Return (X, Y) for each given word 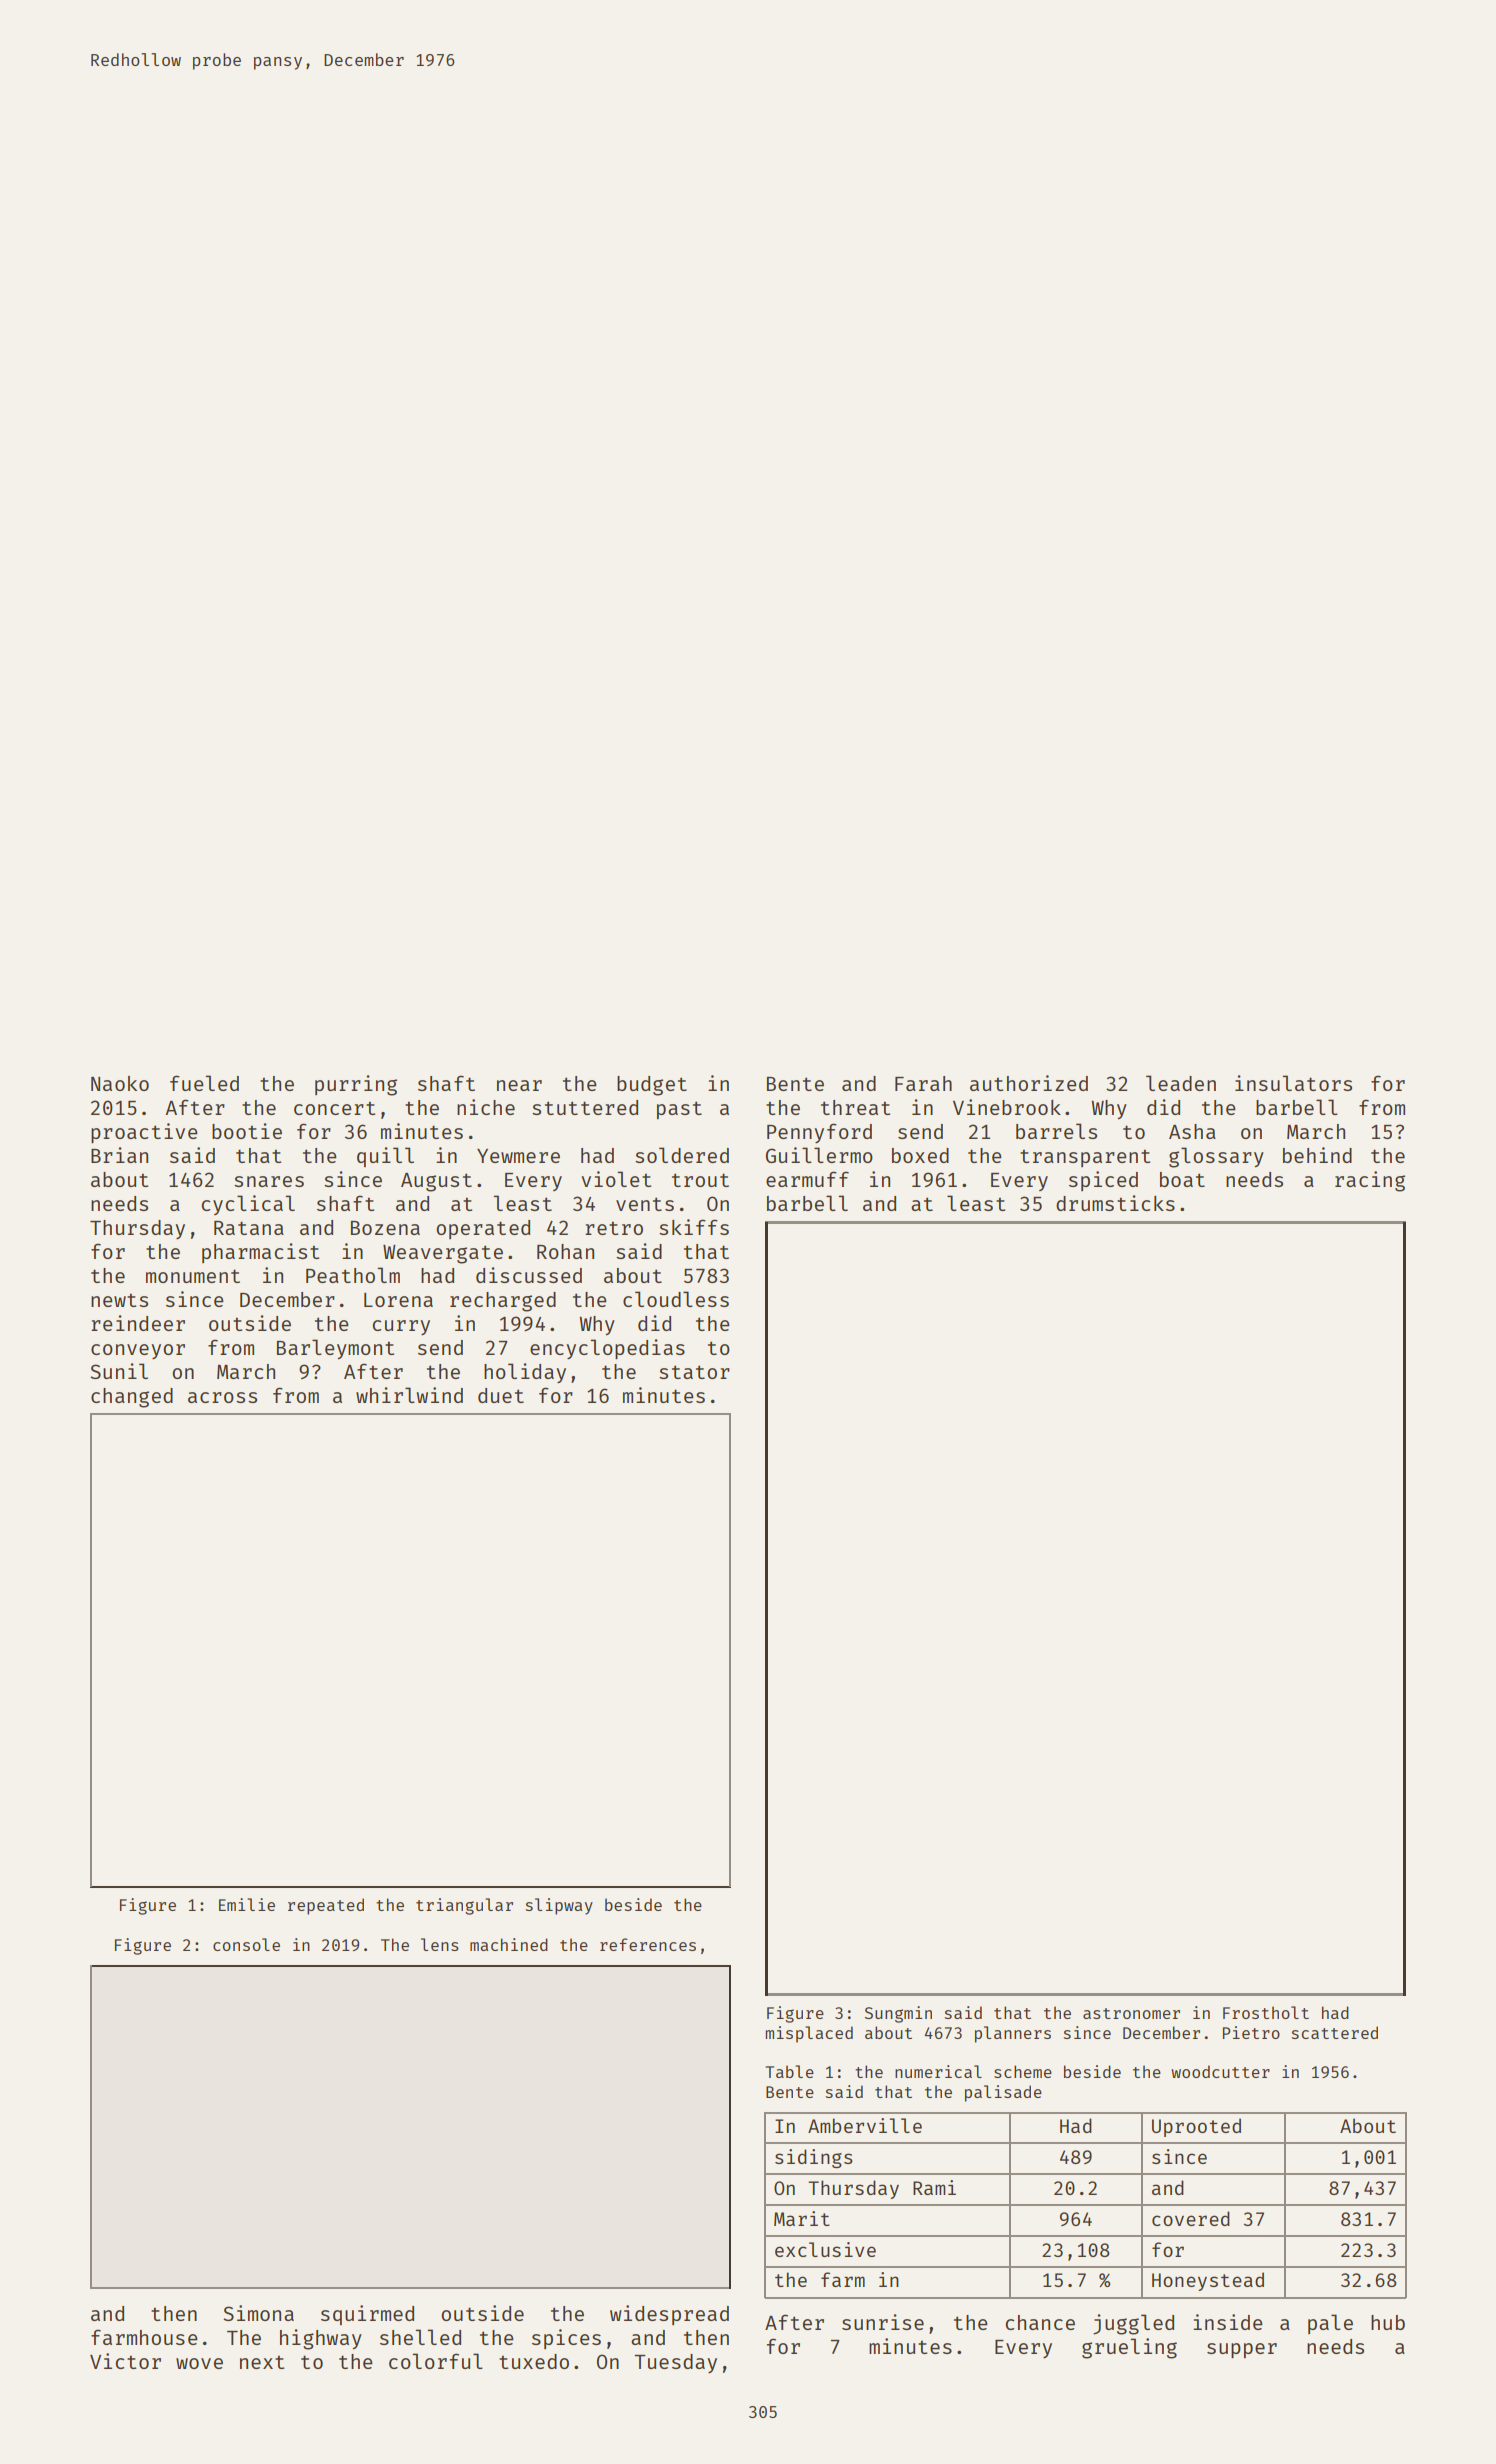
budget (652, 1086)
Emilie (247, 1904)
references (648, 1944)
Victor (125, 2361)
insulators (1293, 1083)
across (222, 1397)
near (519, 1085)
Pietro (1251, 2032)
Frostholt (1266, 2012)
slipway (559, 1906)
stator (694, 1372)
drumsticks (1115, 1203)
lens (440, 1944)
